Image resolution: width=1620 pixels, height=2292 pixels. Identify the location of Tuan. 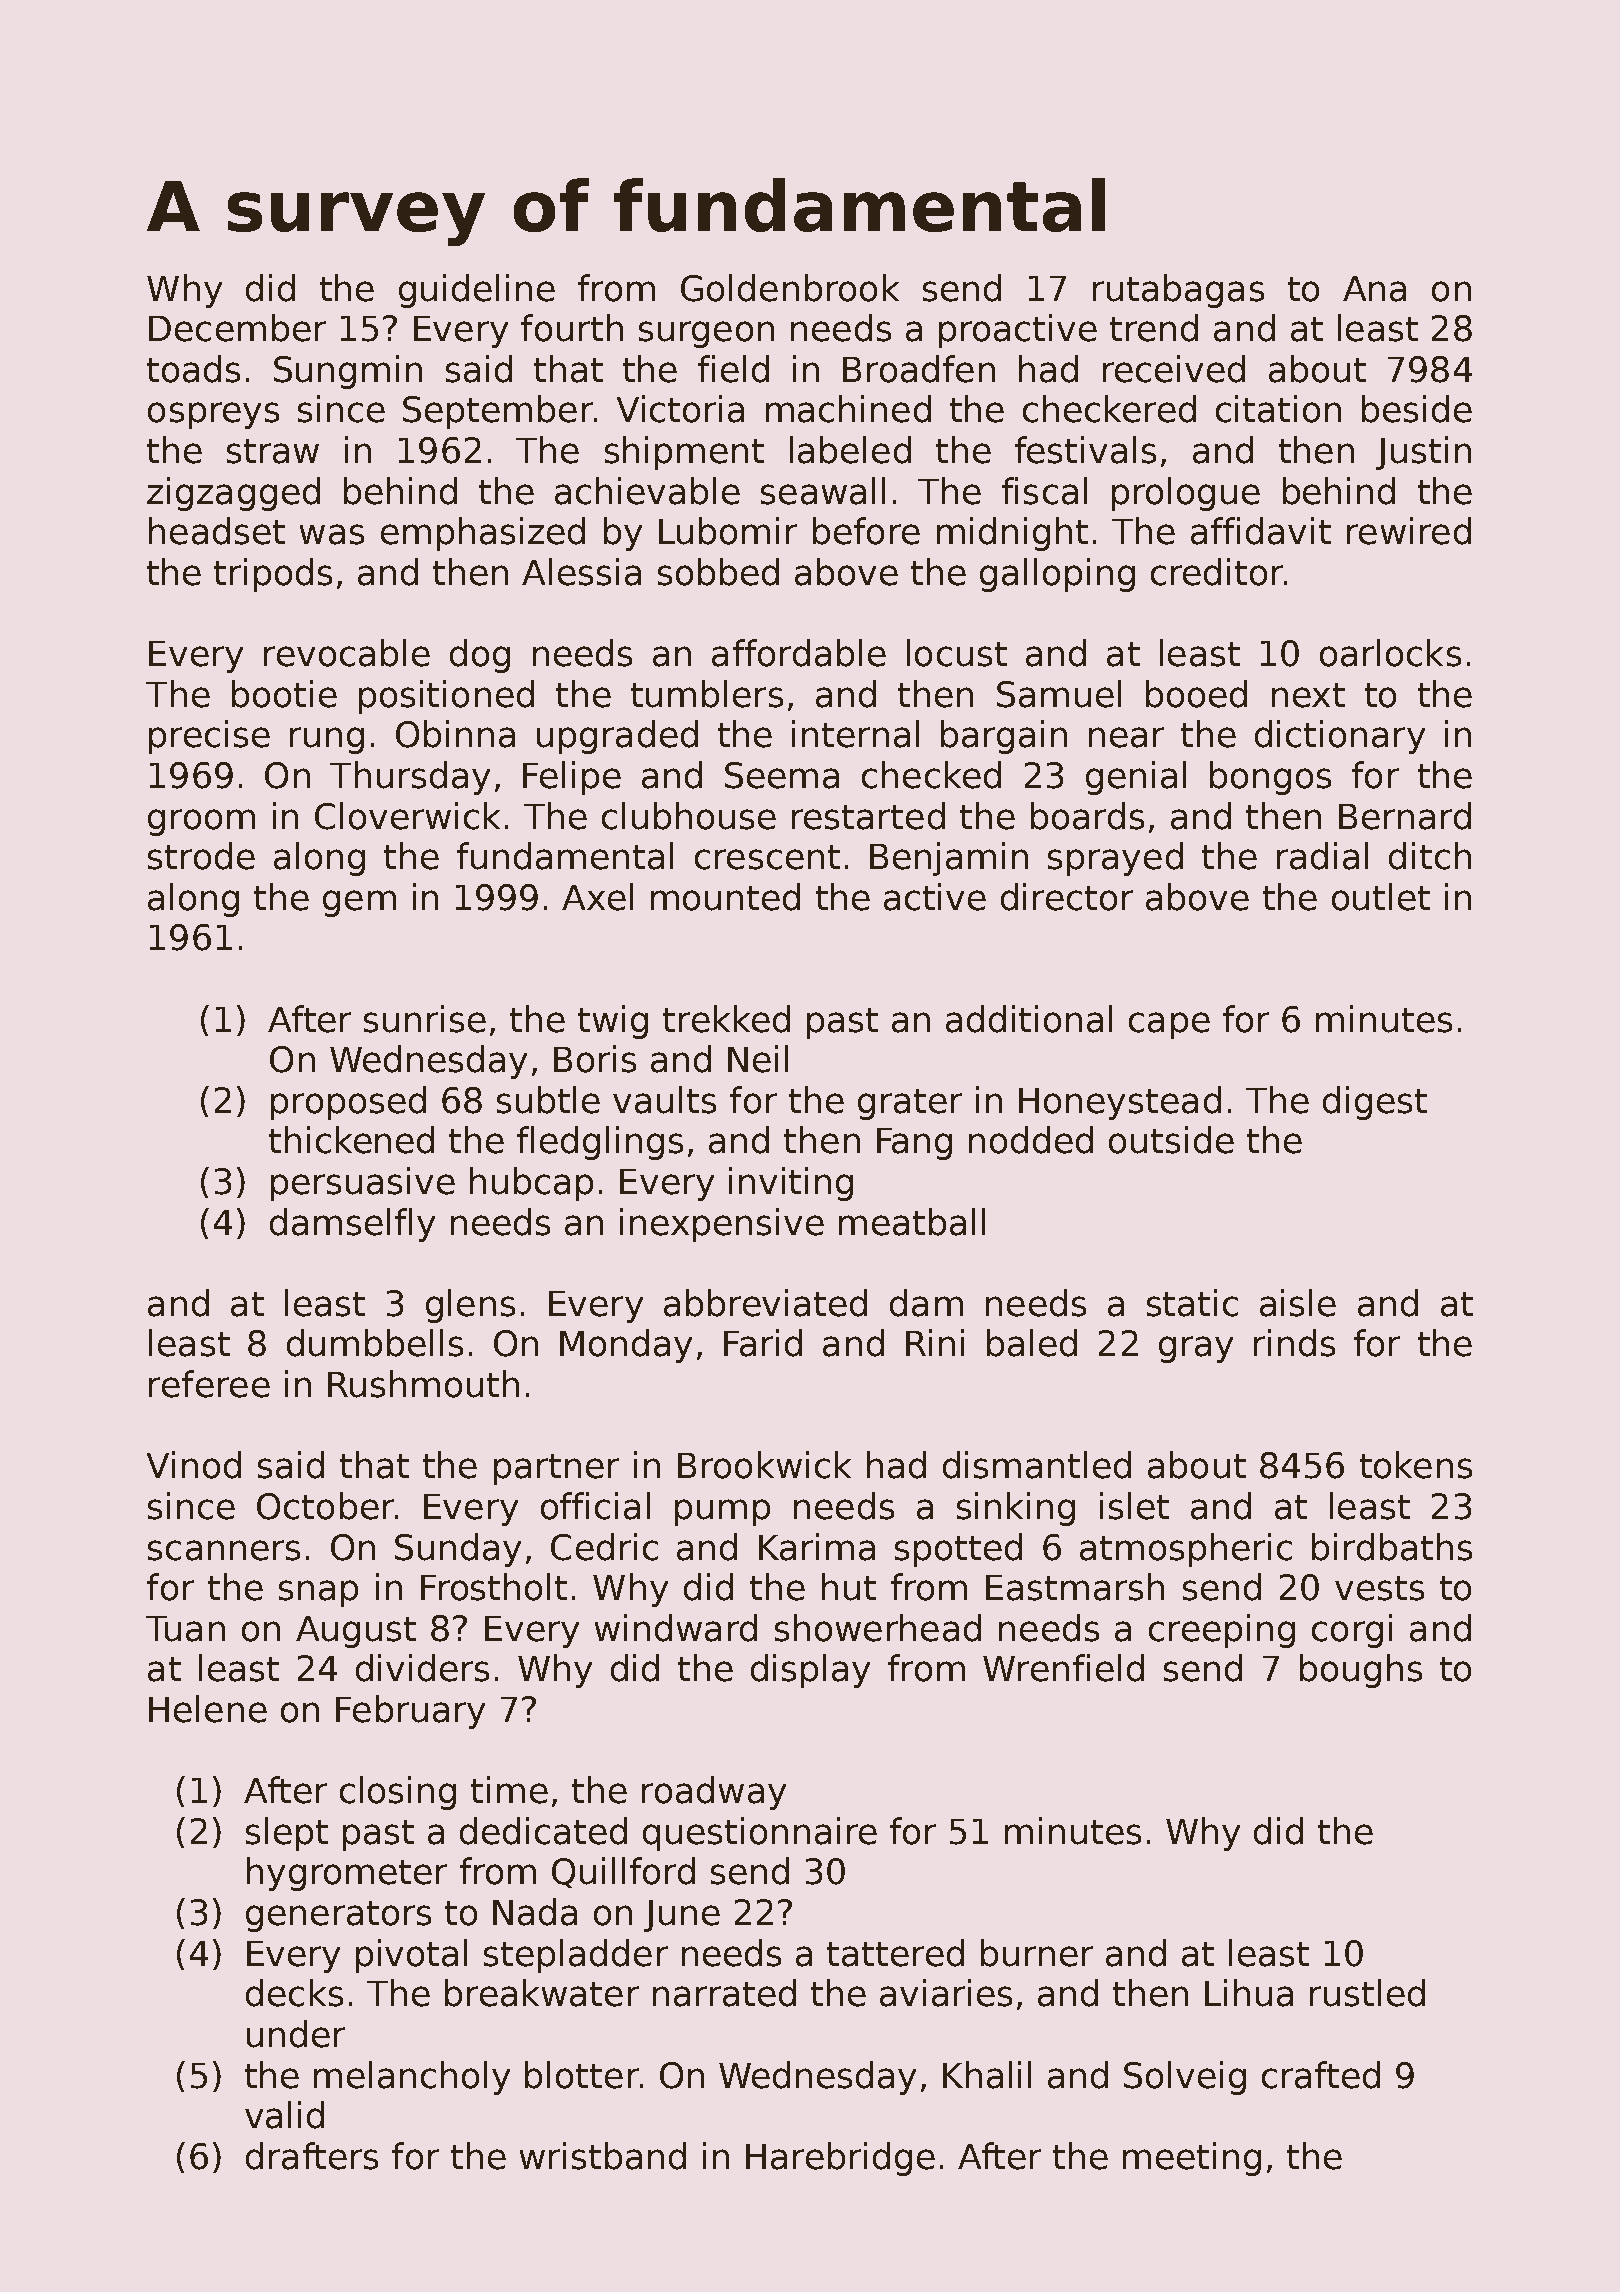
(185, 1629).
